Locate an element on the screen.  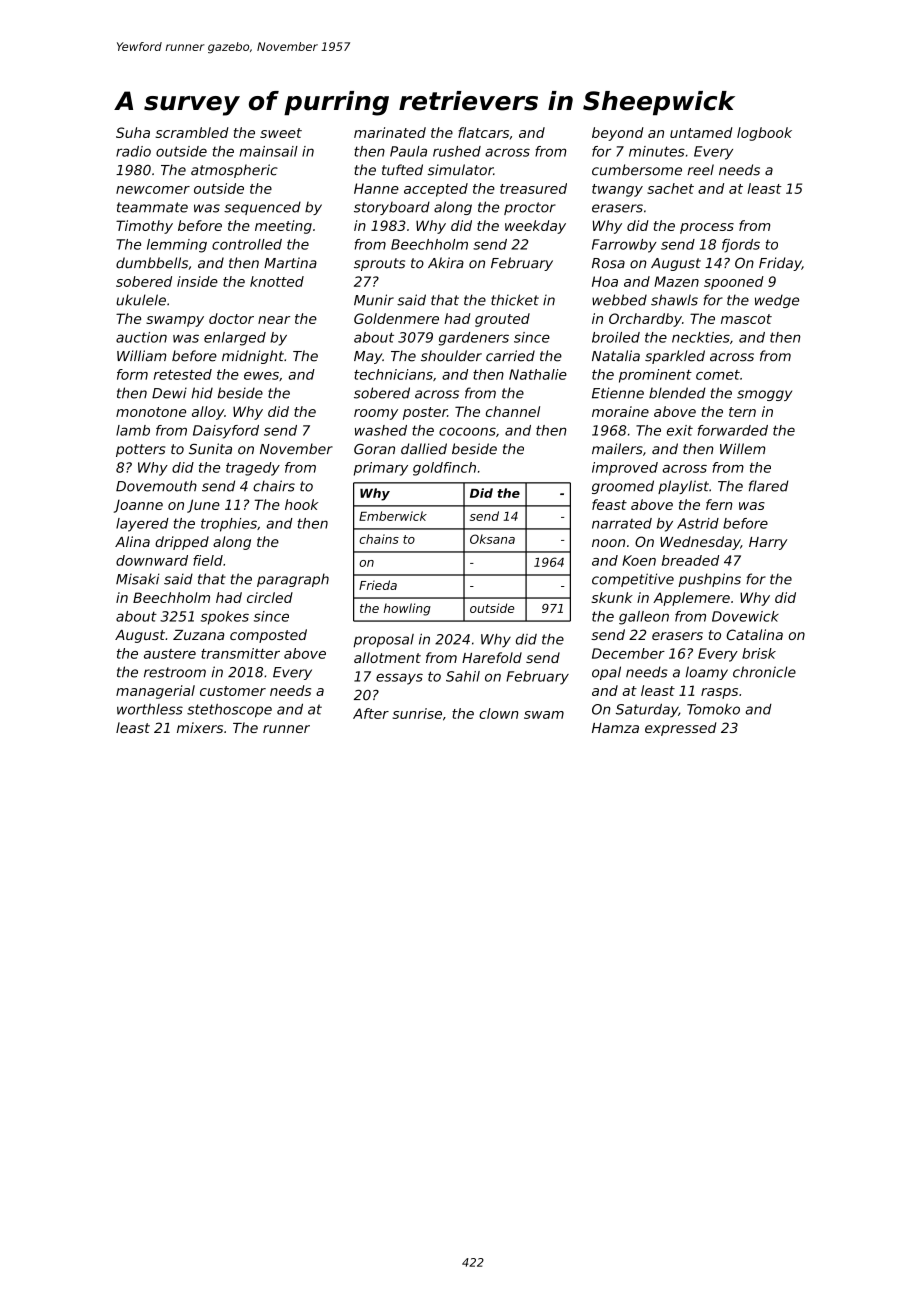
logbook is located at coordinates (764, 134).
